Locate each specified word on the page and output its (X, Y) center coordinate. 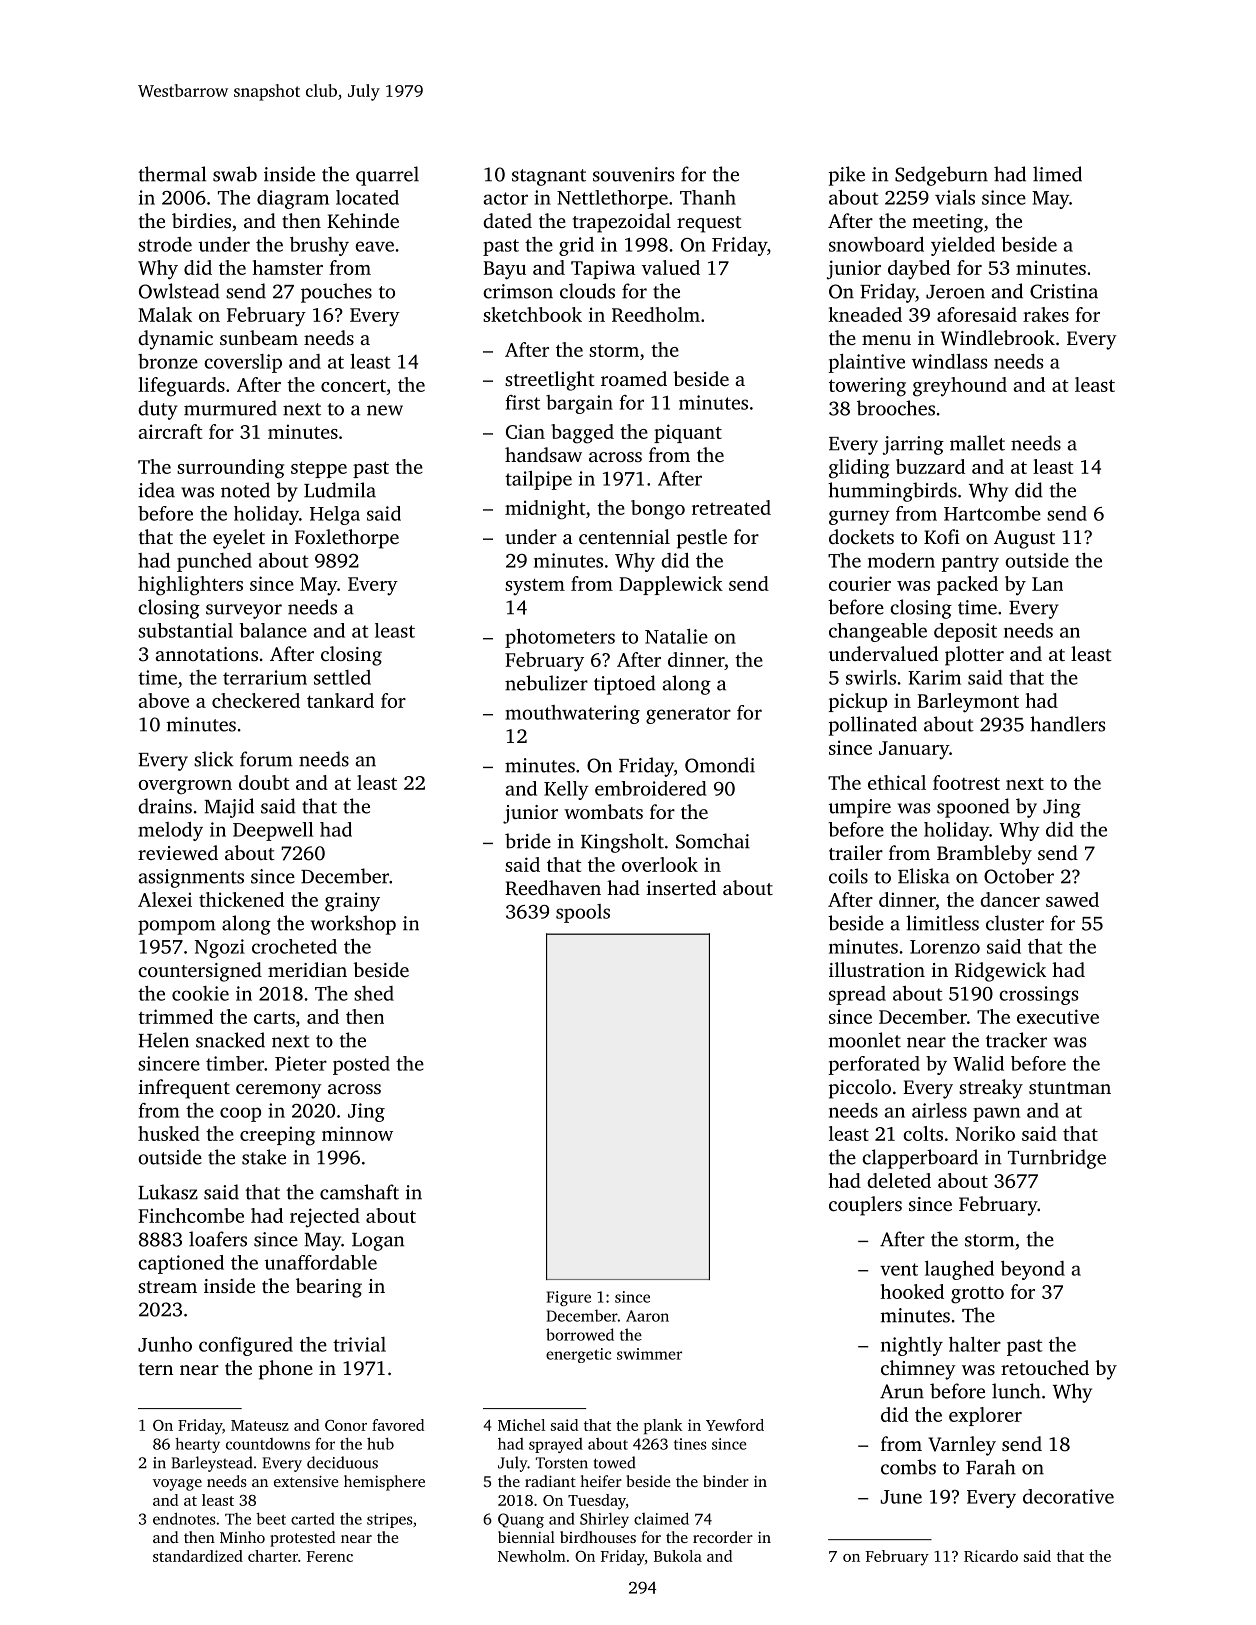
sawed (1072, 899)
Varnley (962, 1446)
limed (1057, 174)
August (1024, 539)
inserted (681, 887)
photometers (560, 638)
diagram (293, 199)
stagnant (549, 177)
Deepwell (273, 831)
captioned (181, 1264)
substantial (185, 630)
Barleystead (212, 1464)
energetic (578, 1355)
